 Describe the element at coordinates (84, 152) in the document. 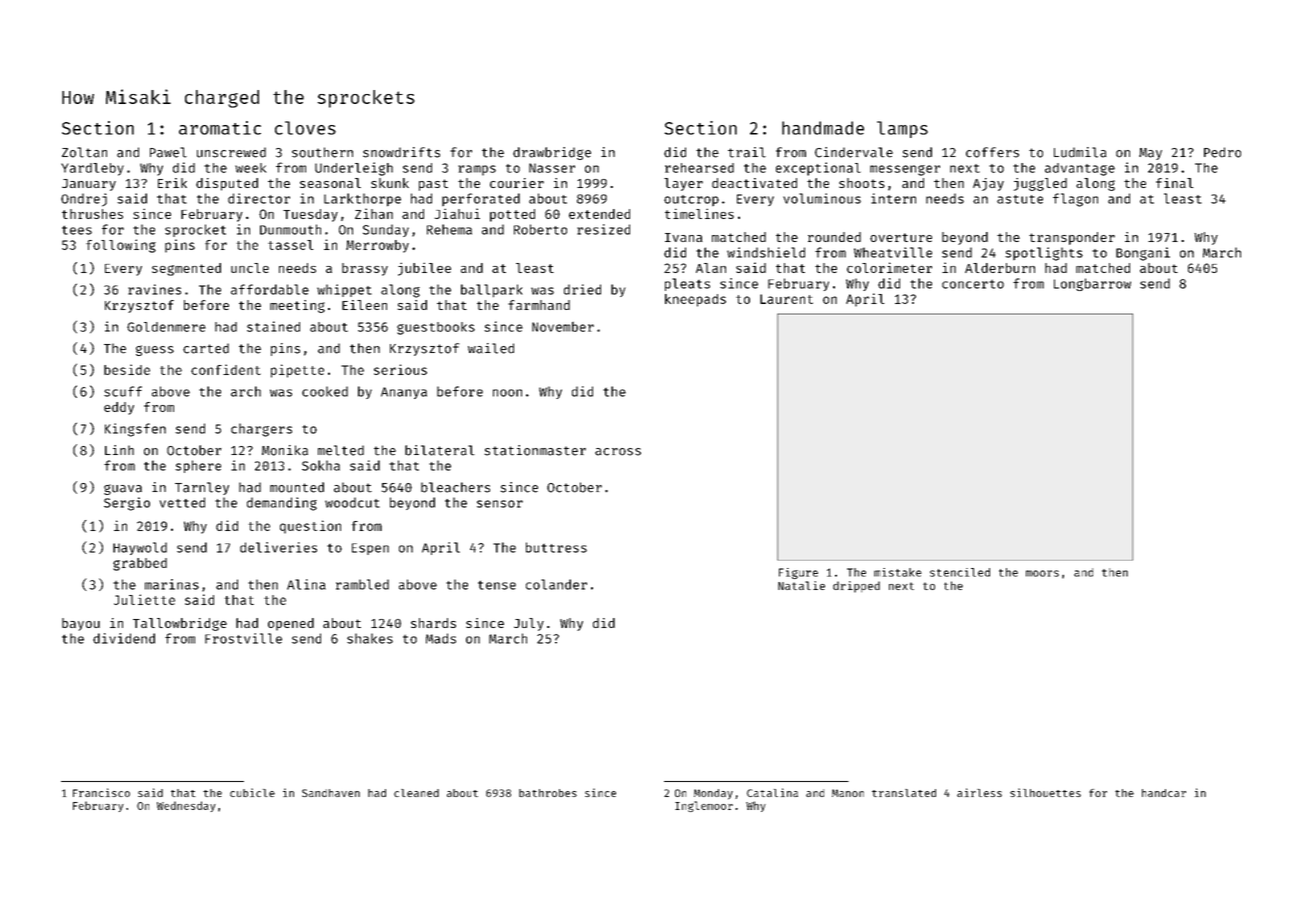

I see `Zoltan` at that location.
